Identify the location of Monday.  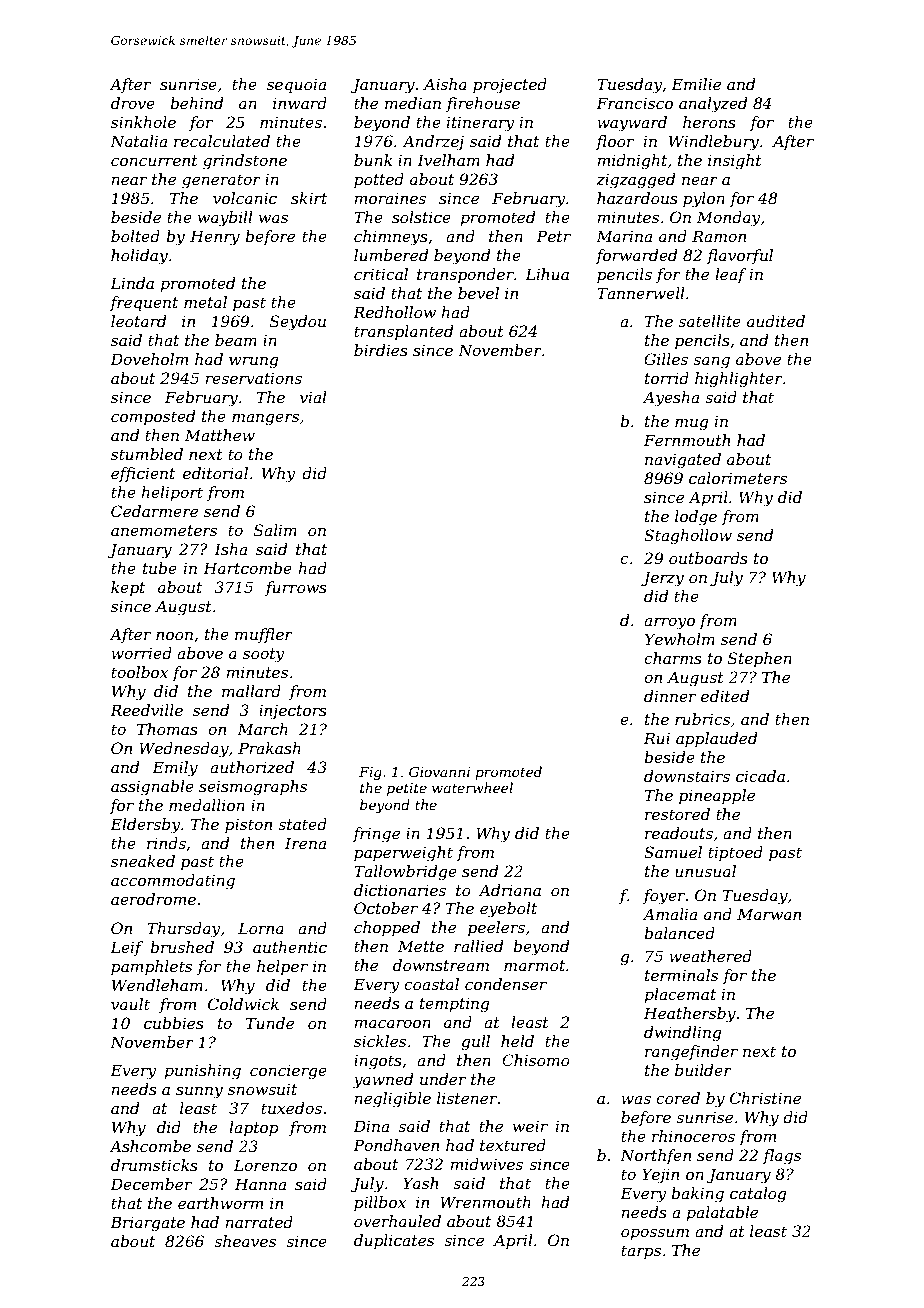
(729, 219).
